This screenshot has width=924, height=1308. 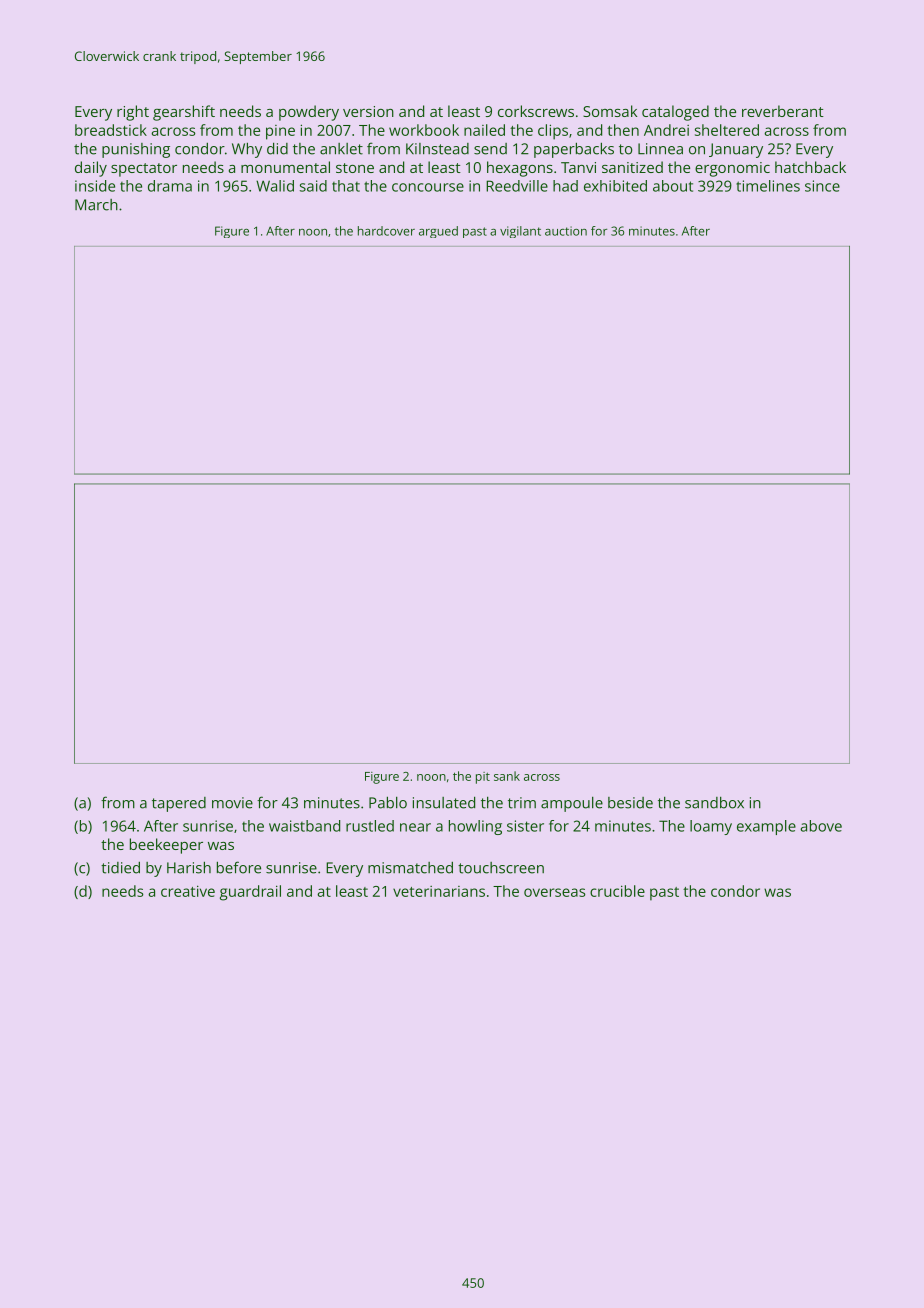 I want to click on sandbox, so click(x=714, y=803).
